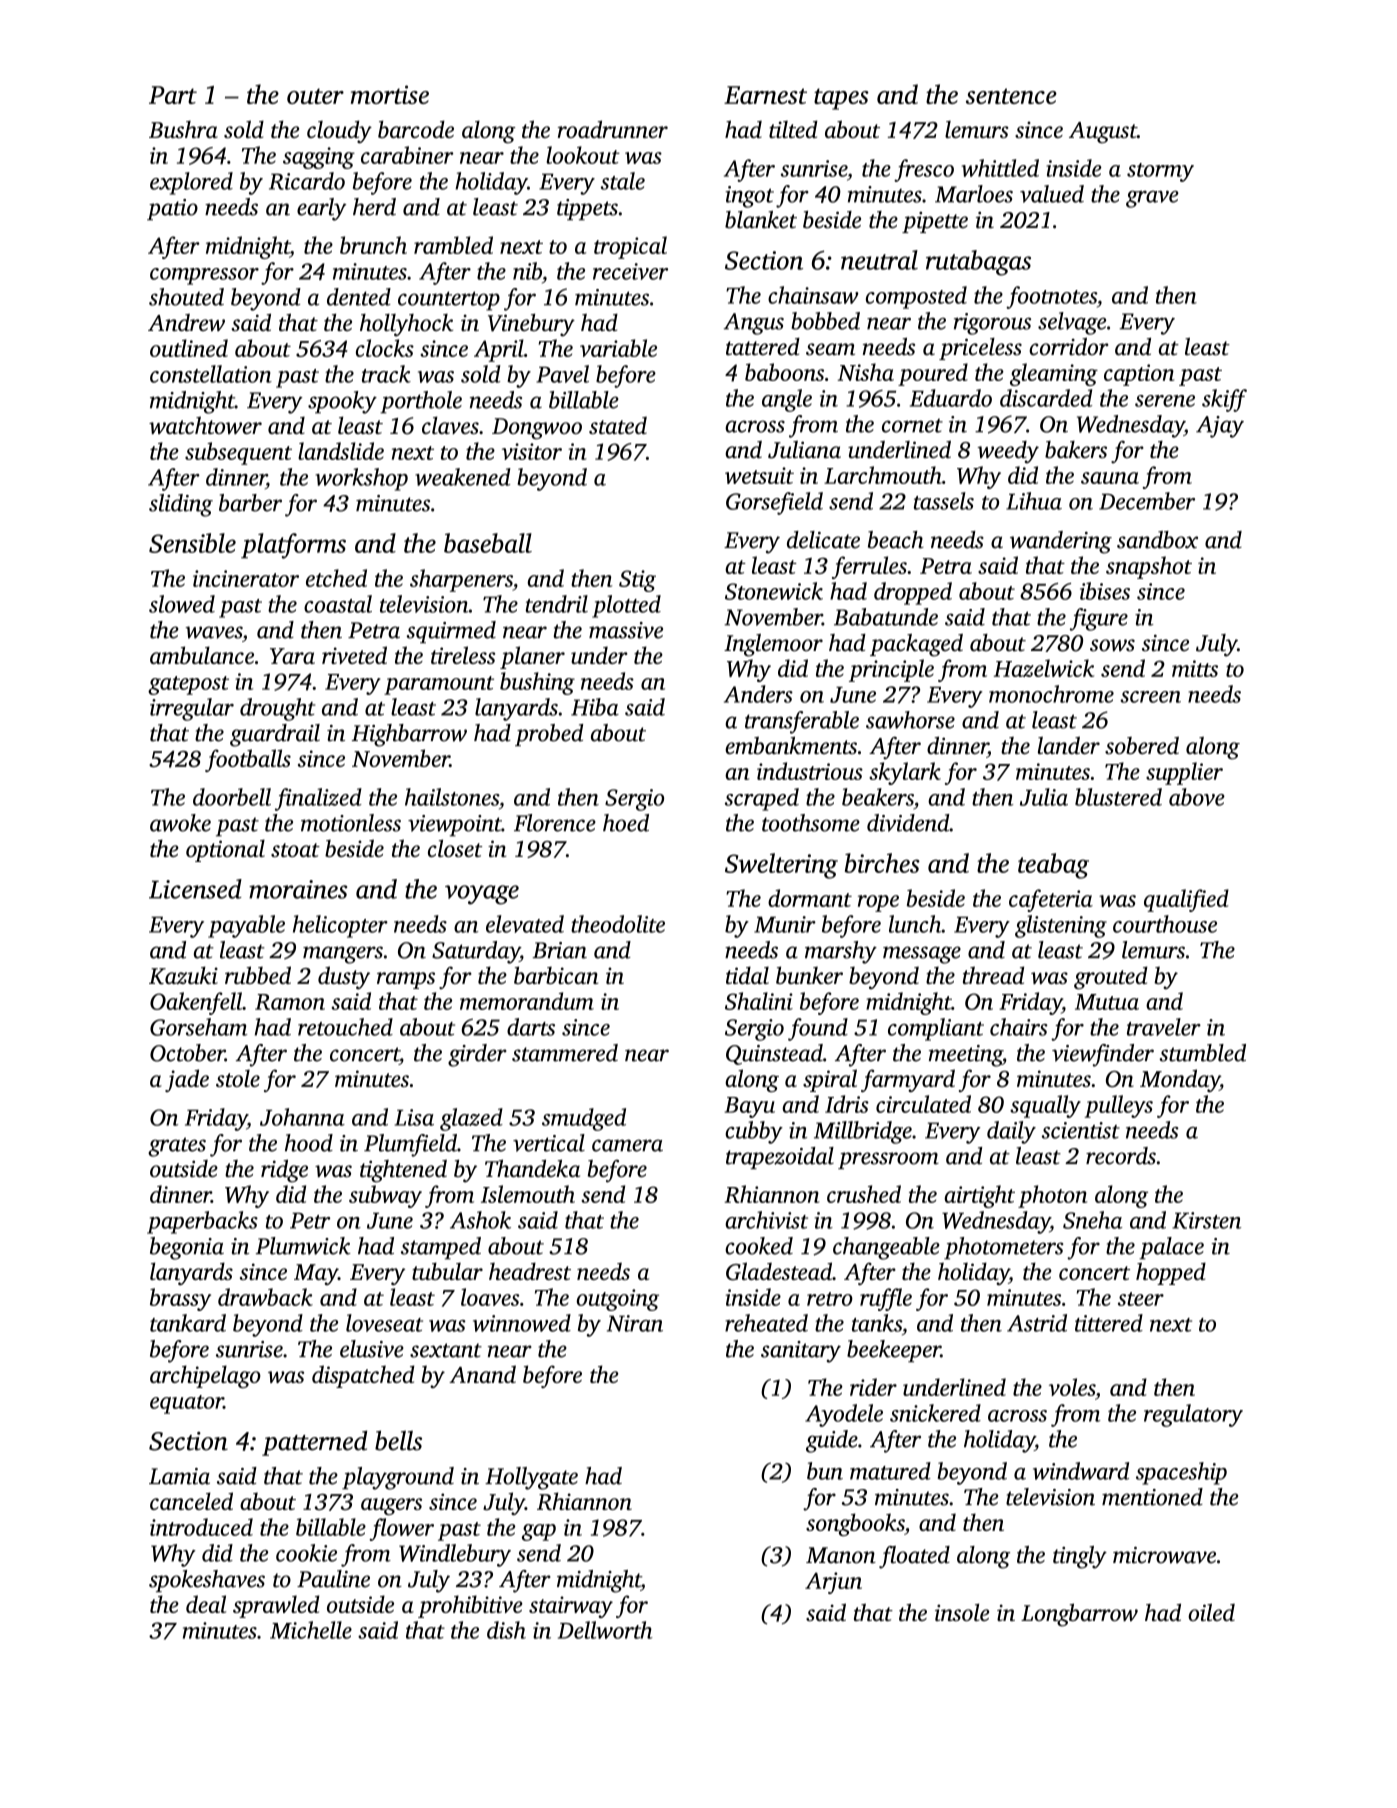  I want to click on roadrunner, so click(613, 129).
